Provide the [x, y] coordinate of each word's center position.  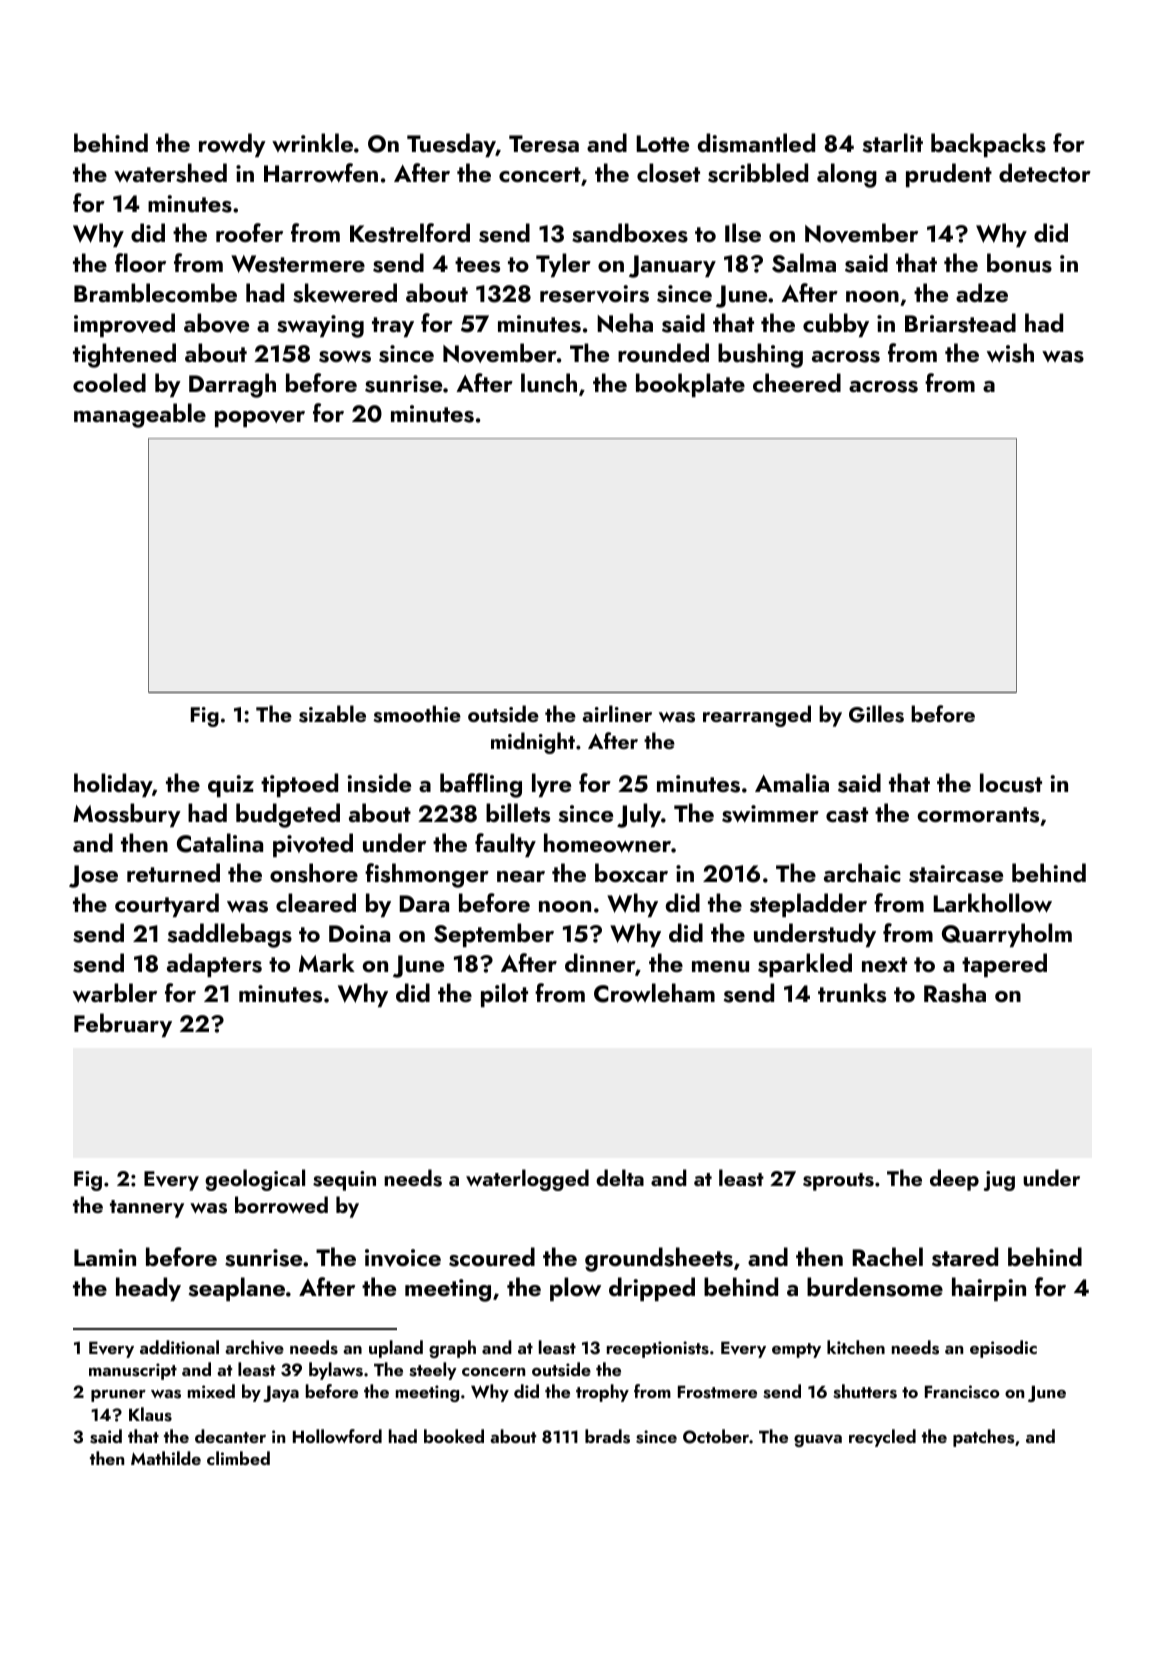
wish [1010, 353]
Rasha [955, 993]
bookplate [690, 385]
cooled [109, 382]
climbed [238, 1458]
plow [575, 1289]
